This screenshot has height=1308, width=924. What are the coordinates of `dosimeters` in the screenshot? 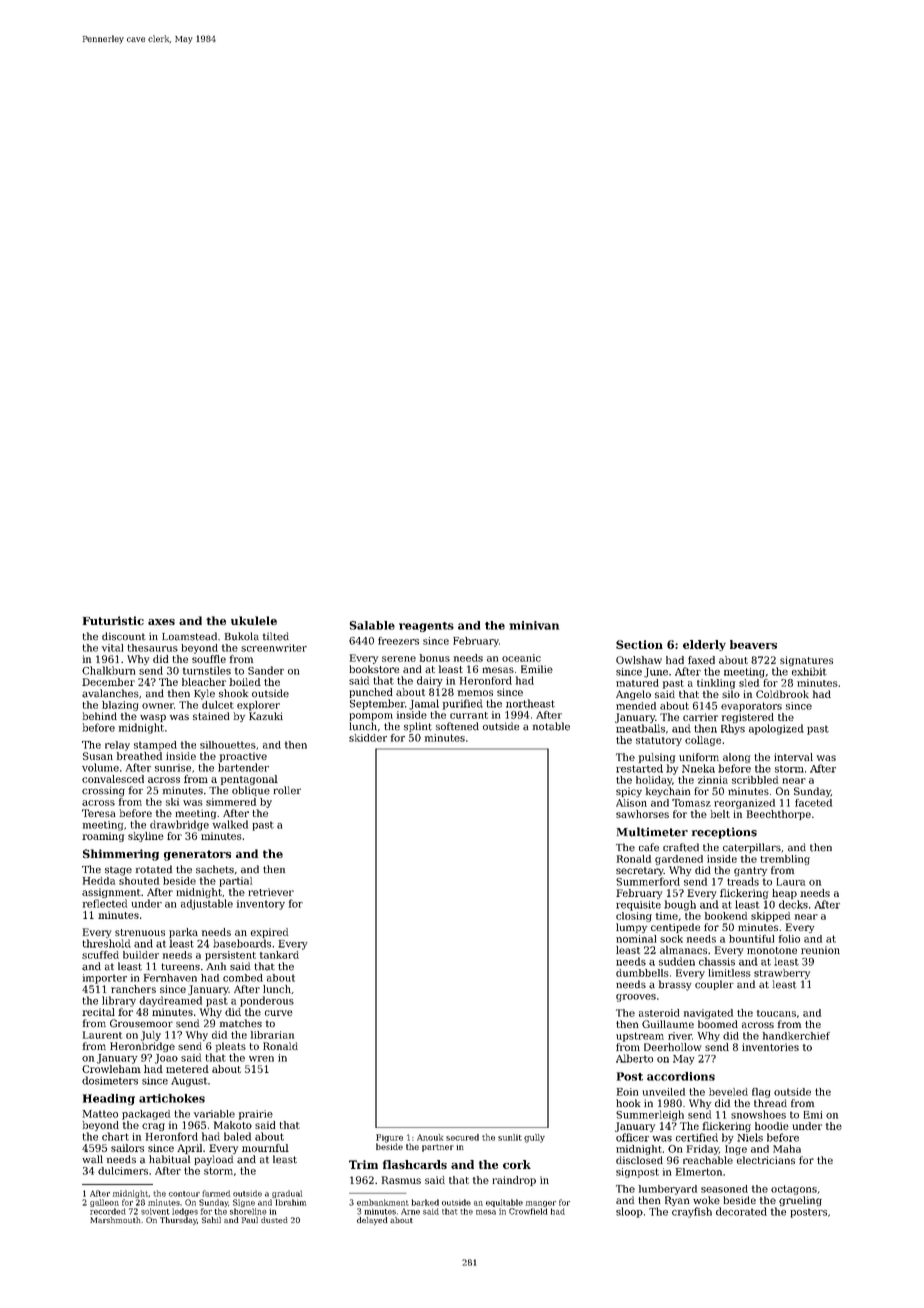 It's located at (110, 1080).
